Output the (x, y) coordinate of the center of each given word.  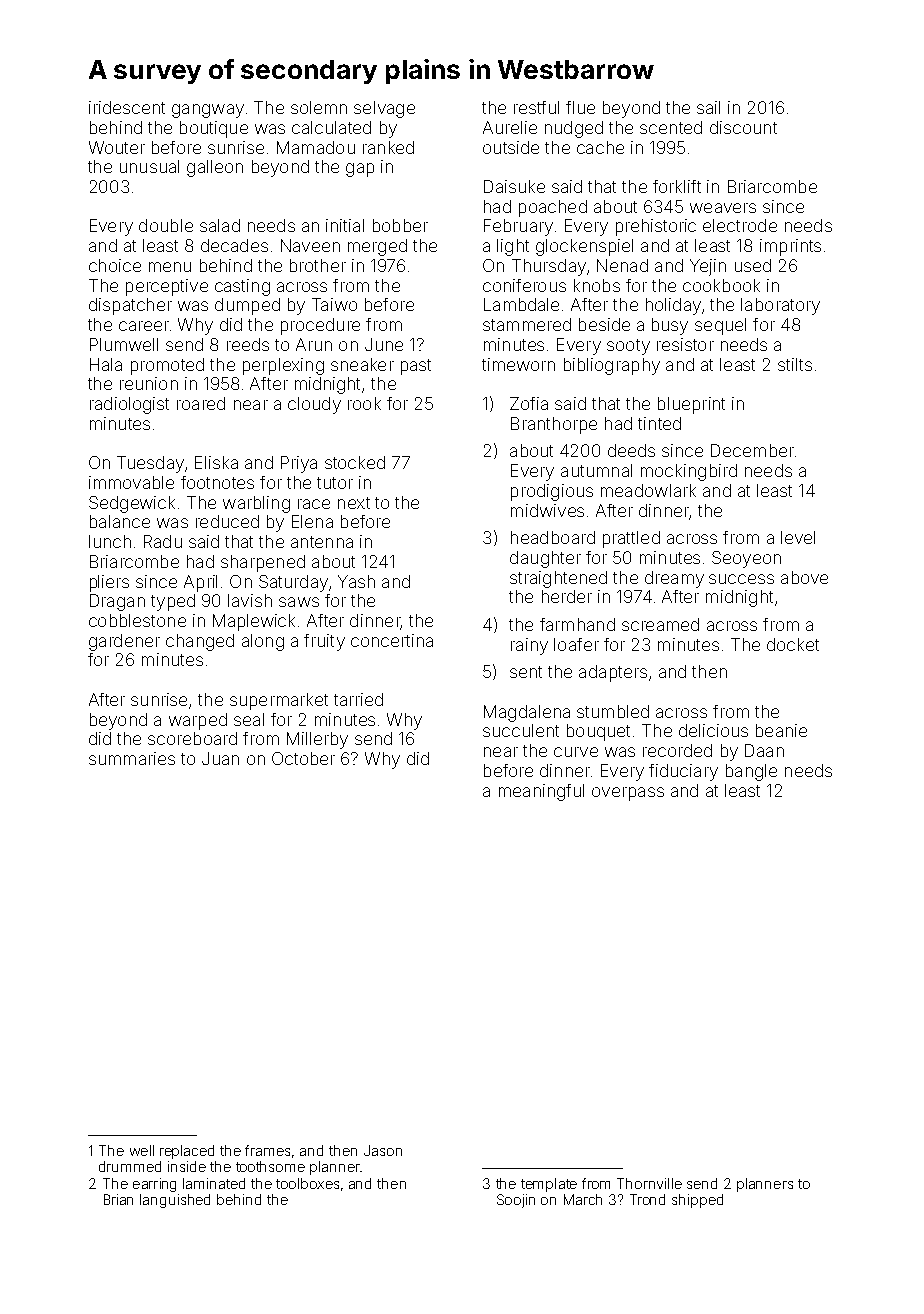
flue (580, 107)
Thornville (649, 1183)
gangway (208, 111)
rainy (529, 646)
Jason (383, 1150)
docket (793, 644)
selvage (384, 109)
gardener (124, 642)
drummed (130, 1166)
